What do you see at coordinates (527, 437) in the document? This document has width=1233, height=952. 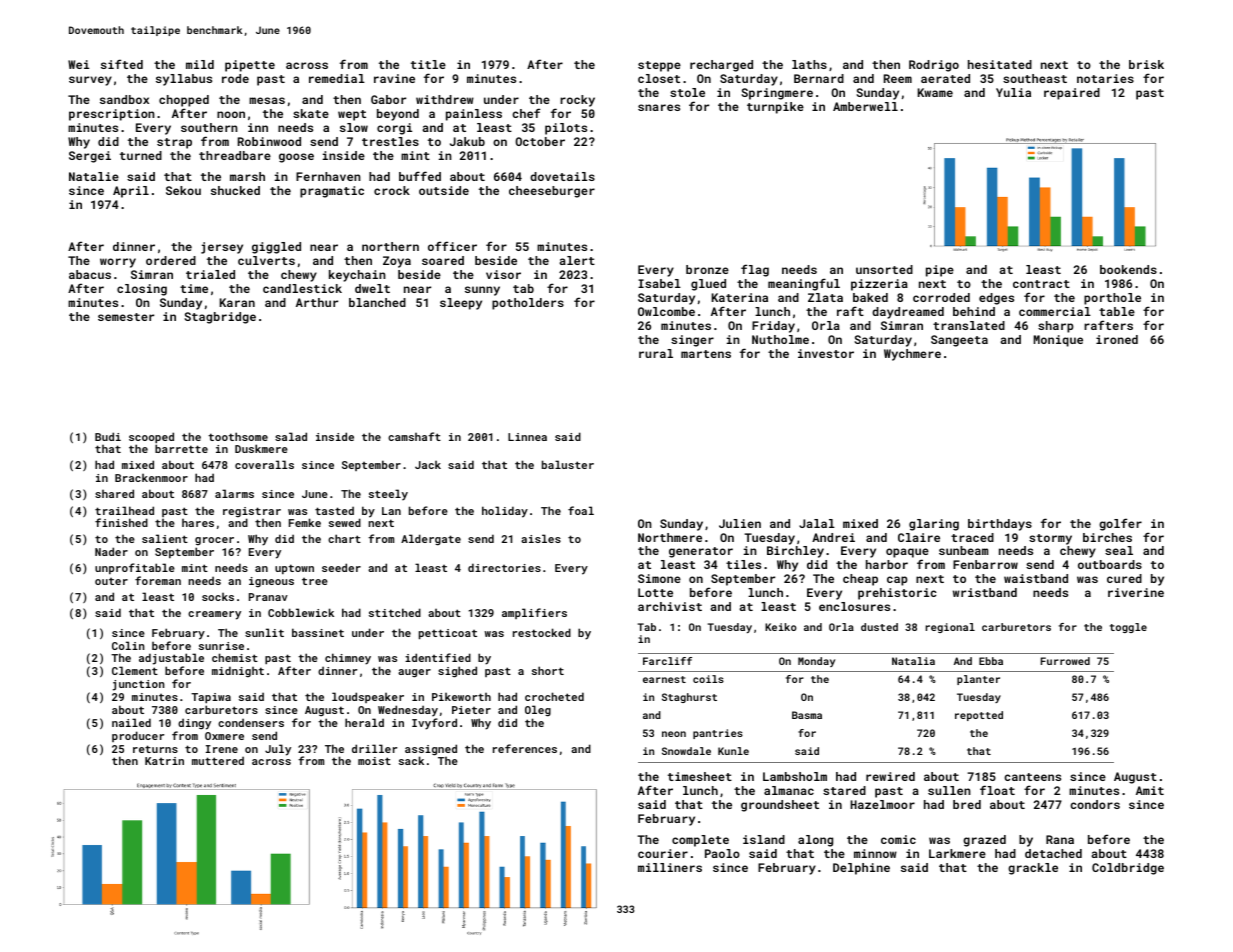 I see `Linnea` at bounding box center [527, 437].
